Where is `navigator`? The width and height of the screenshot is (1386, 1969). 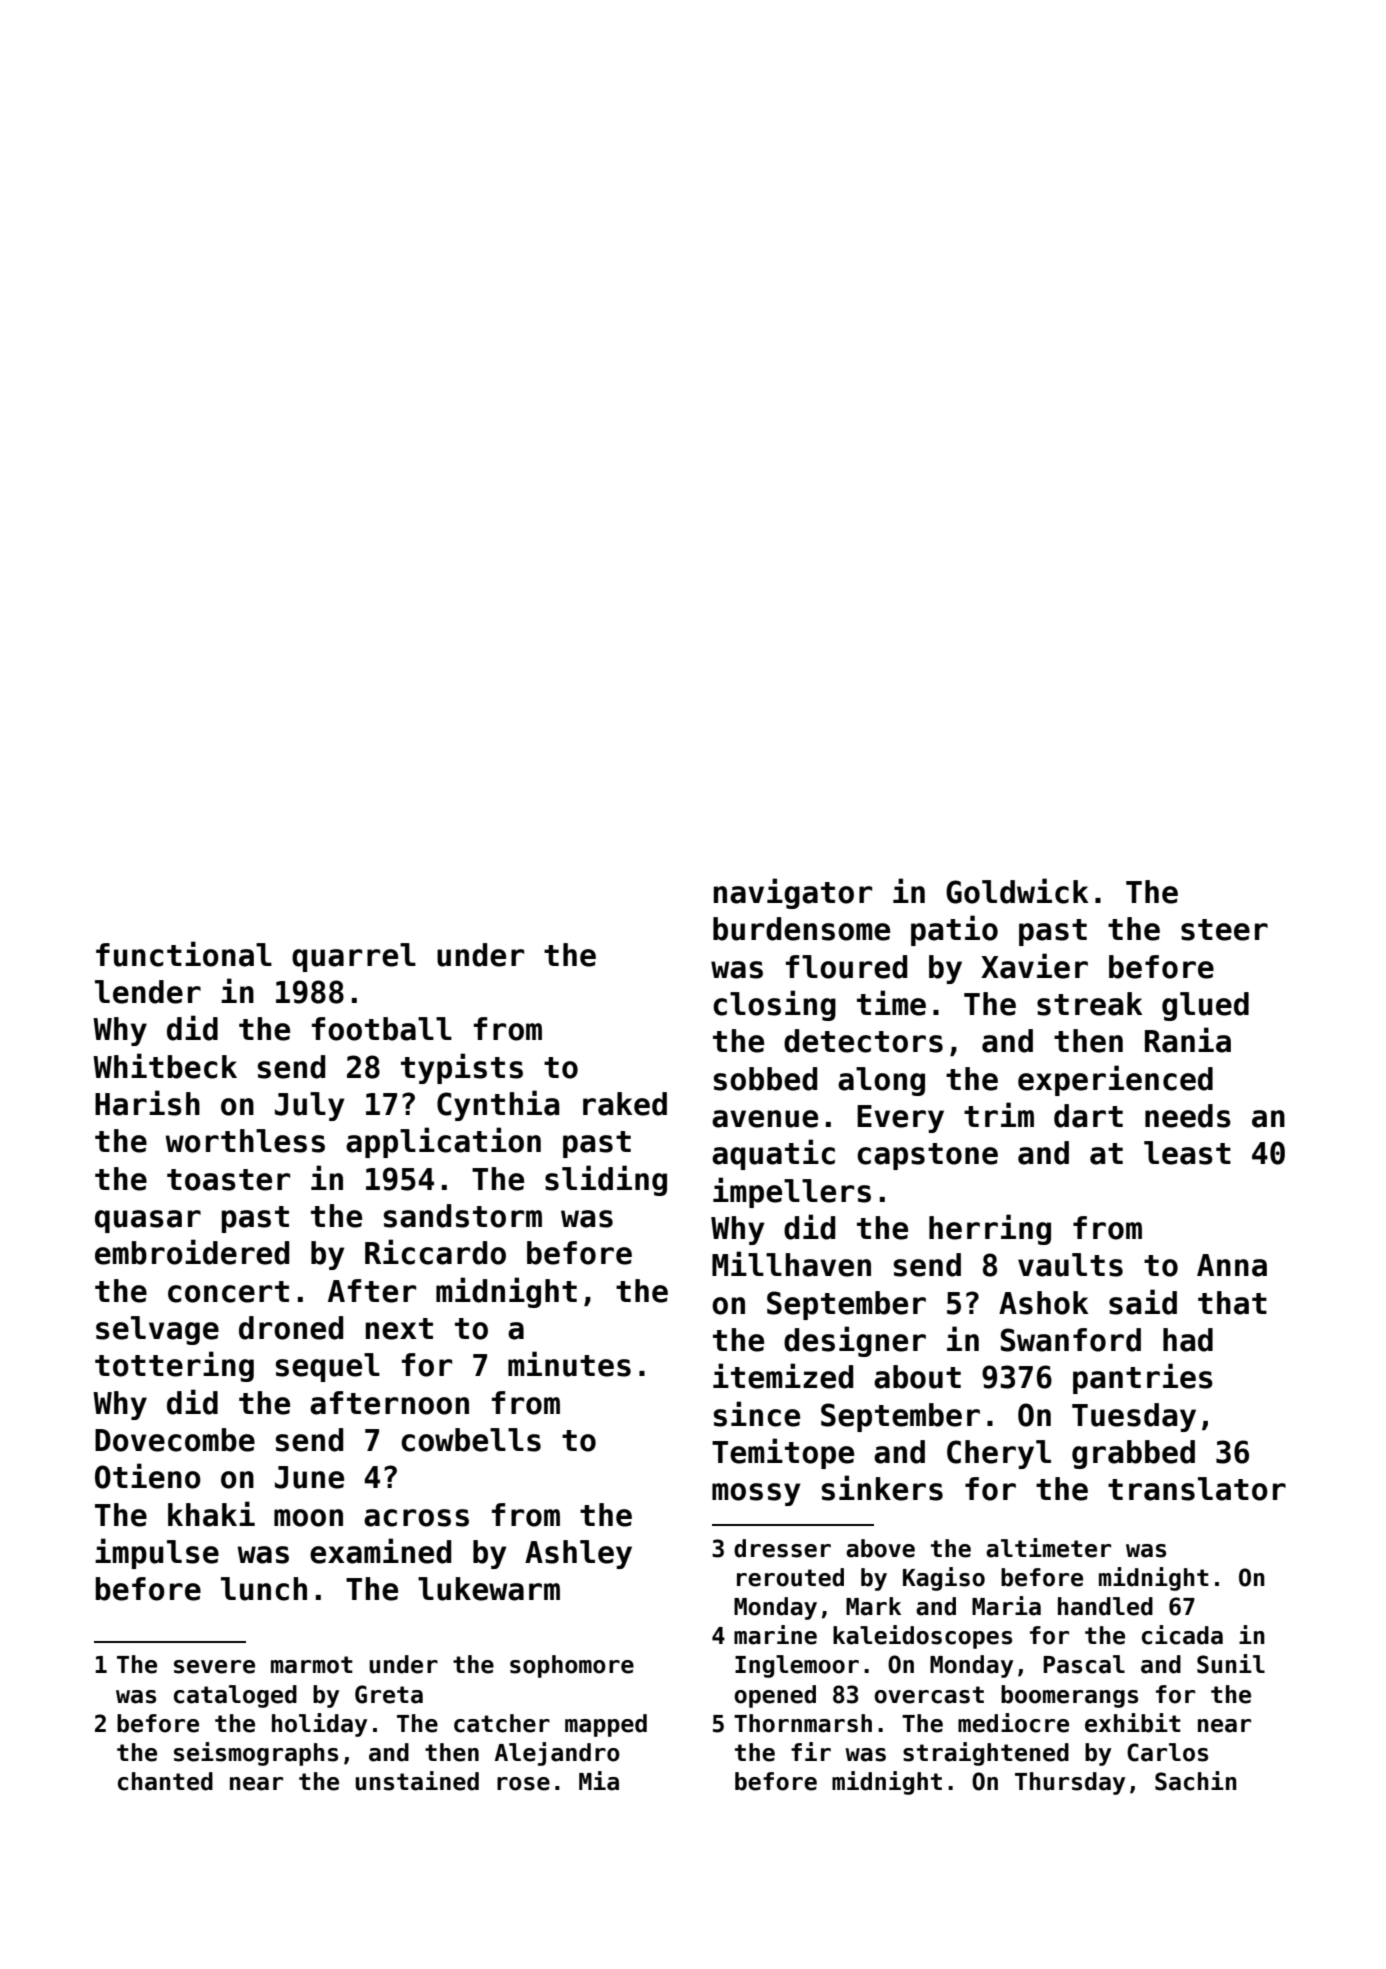
navigator is located at coordinates (792, 893).
